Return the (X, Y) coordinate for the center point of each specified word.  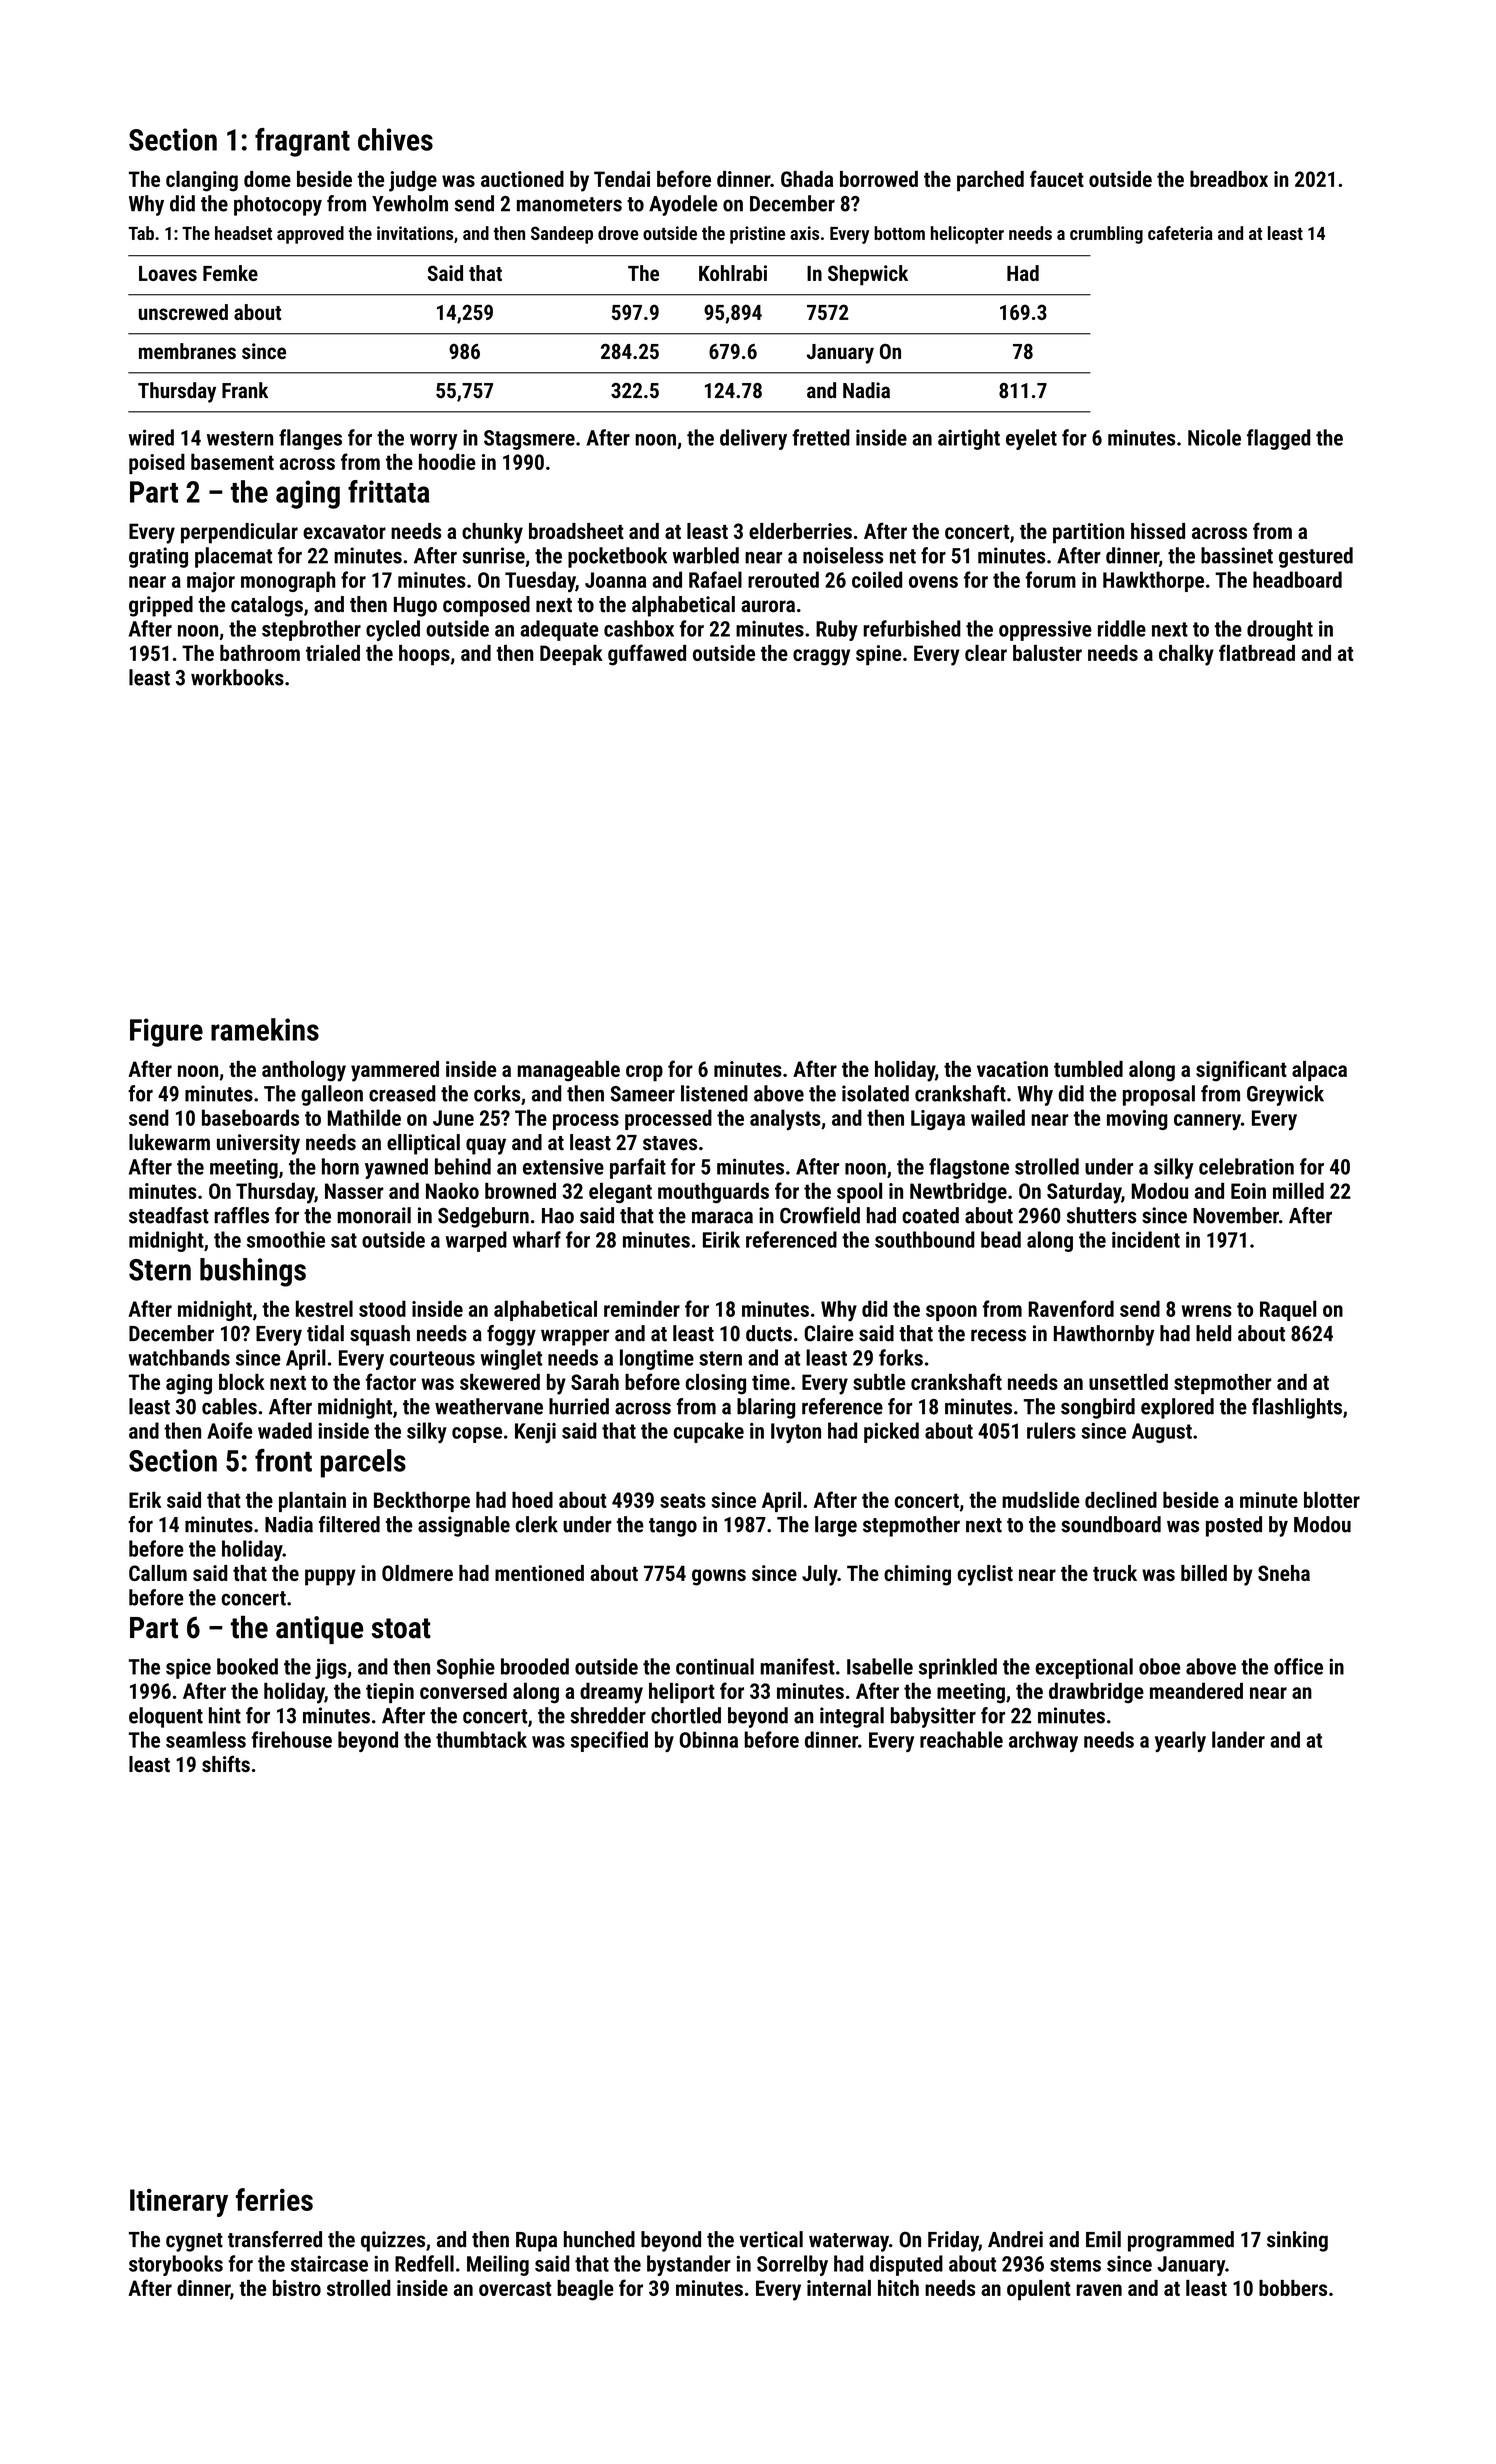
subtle (879, 1382)
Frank (245, 390)
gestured (1316, 557)
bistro (297, 2288)
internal (839, 2288)
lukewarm (169, 1142)
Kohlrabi (733, 273)
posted (1234, 1526)
